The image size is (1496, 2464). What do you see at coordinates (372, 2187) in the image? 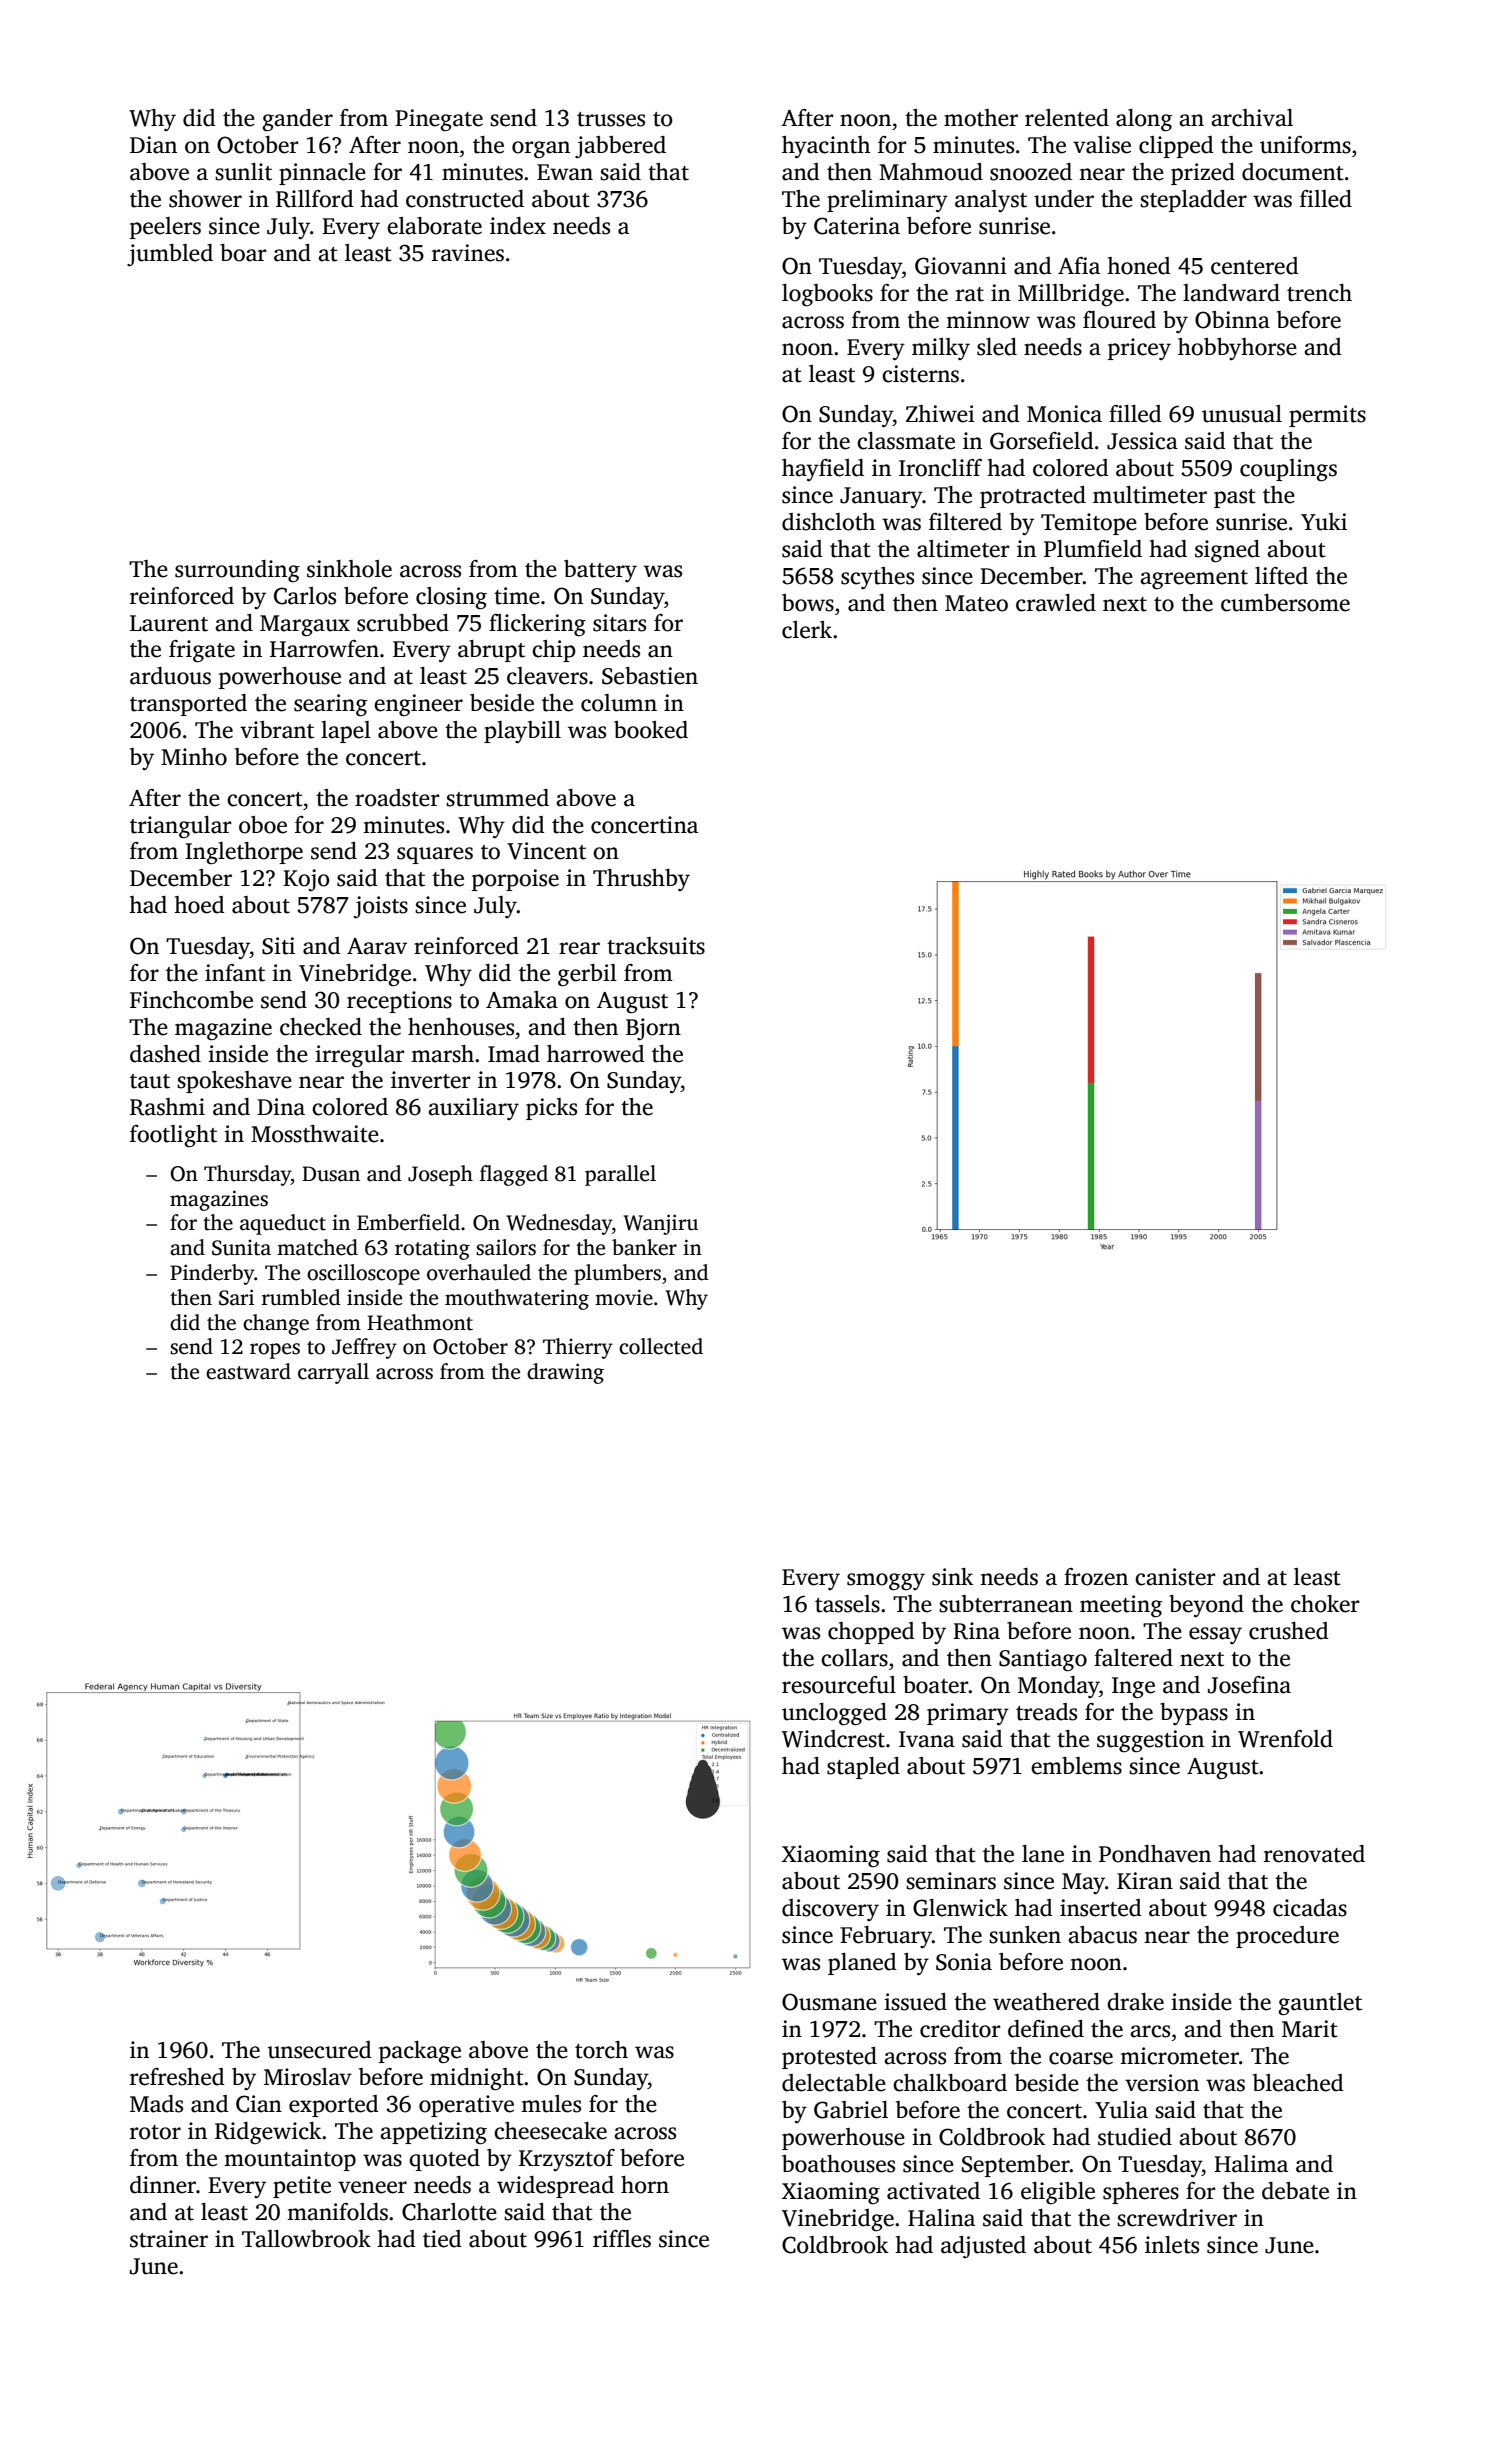
I see `veneer` at bounding box center [372, 2187].
